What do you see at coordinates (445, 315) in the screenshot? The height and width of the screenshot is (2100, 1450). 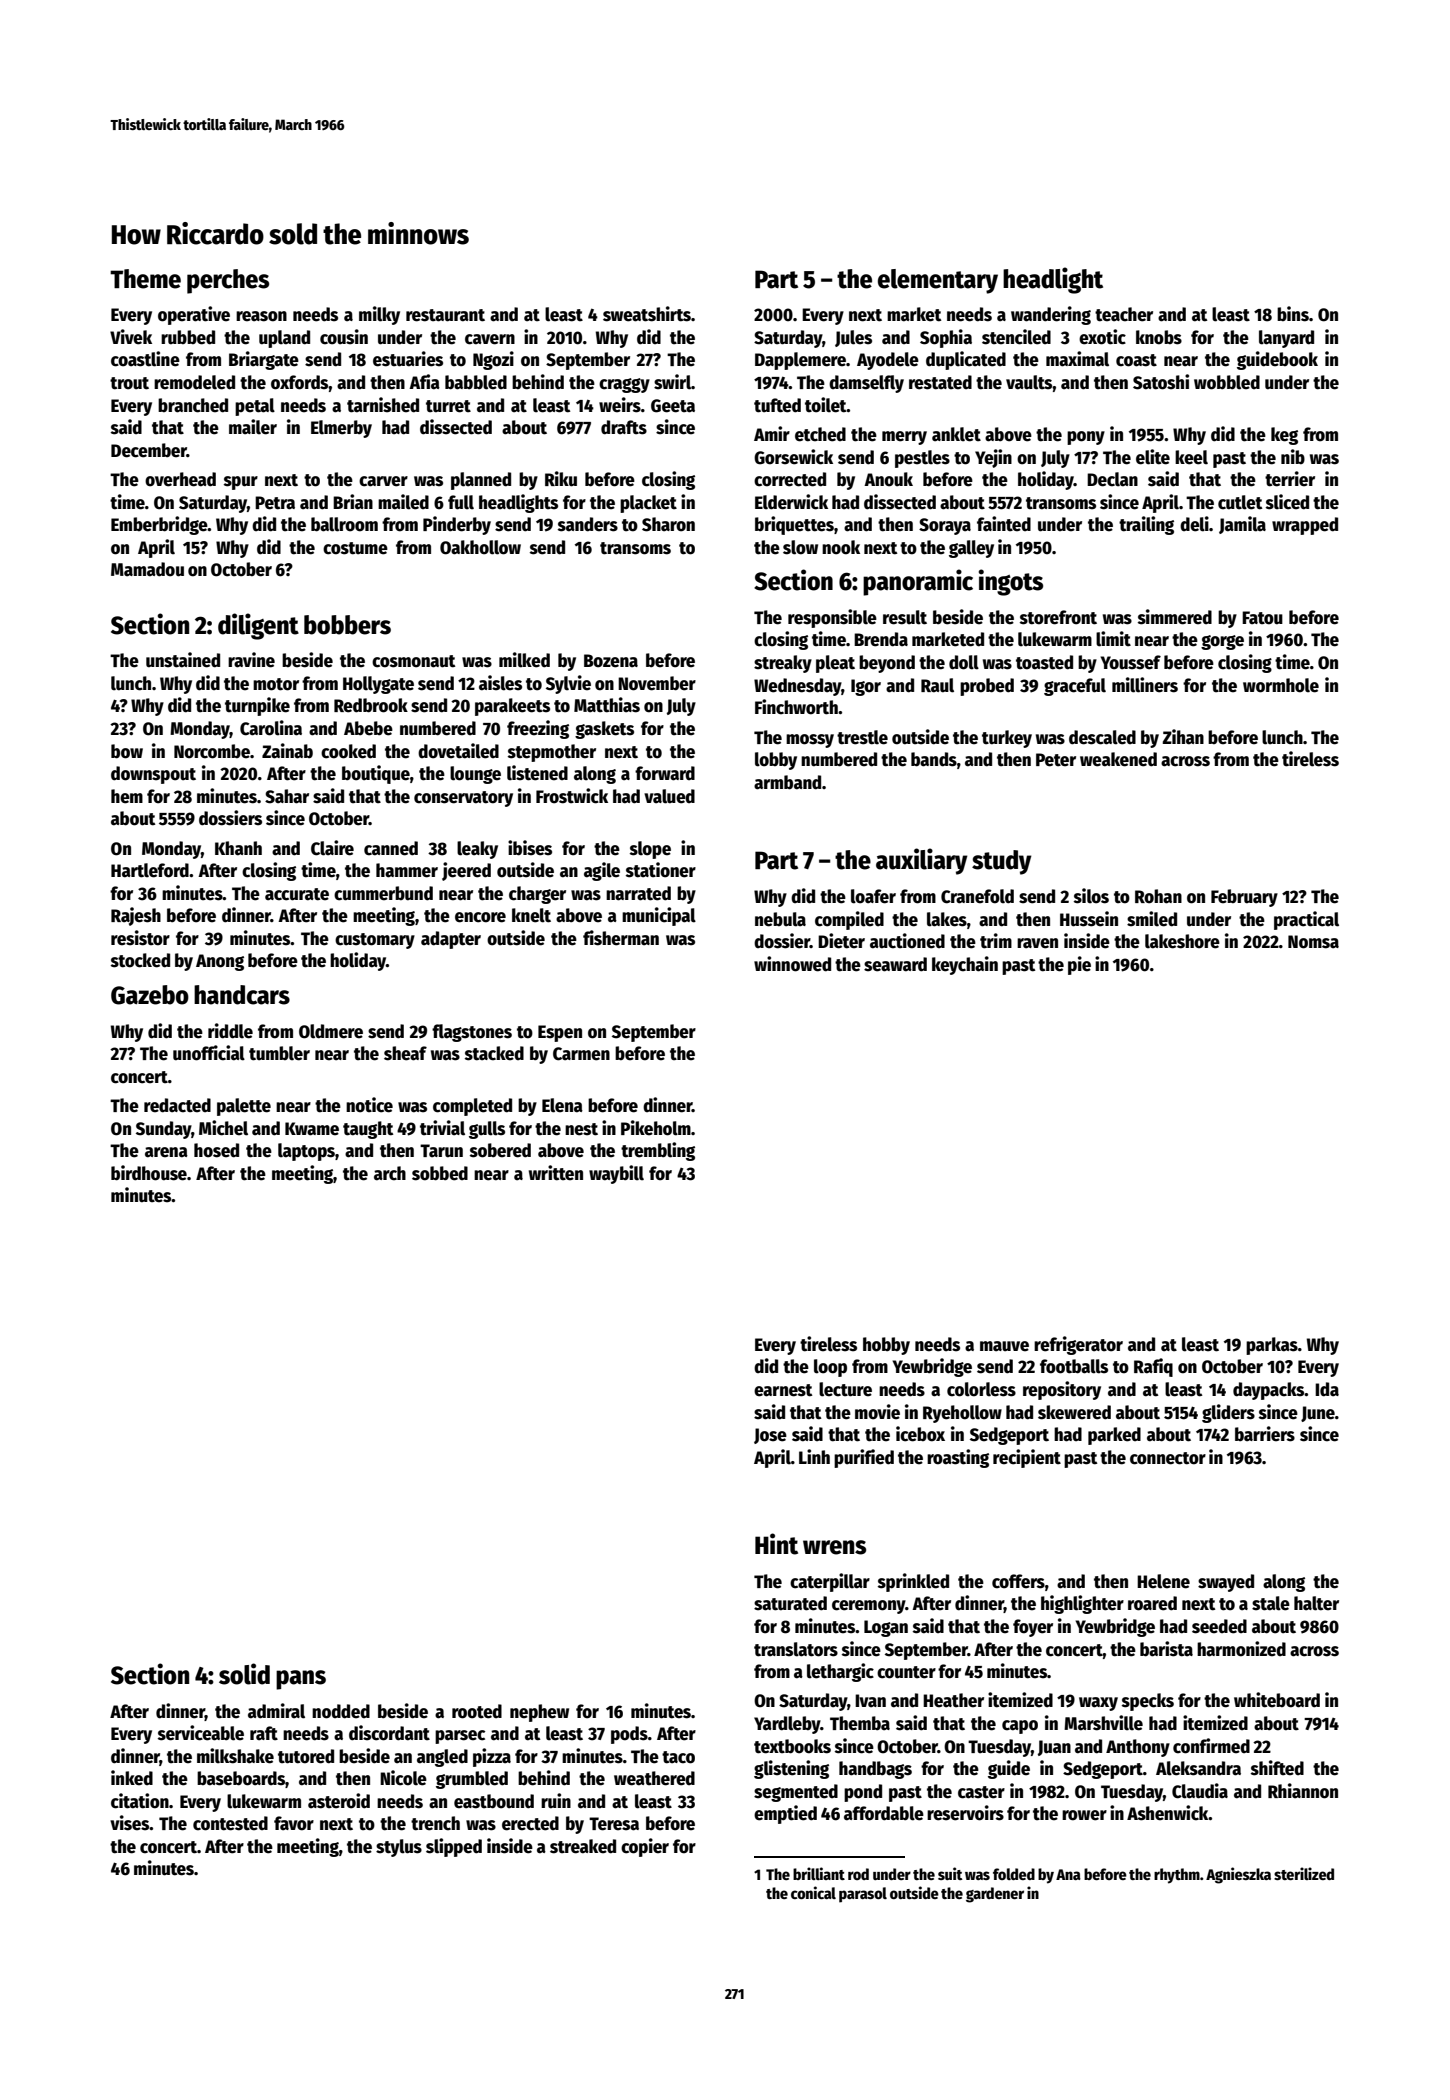 I see `restaurant` at bounding box center [445, 315].
